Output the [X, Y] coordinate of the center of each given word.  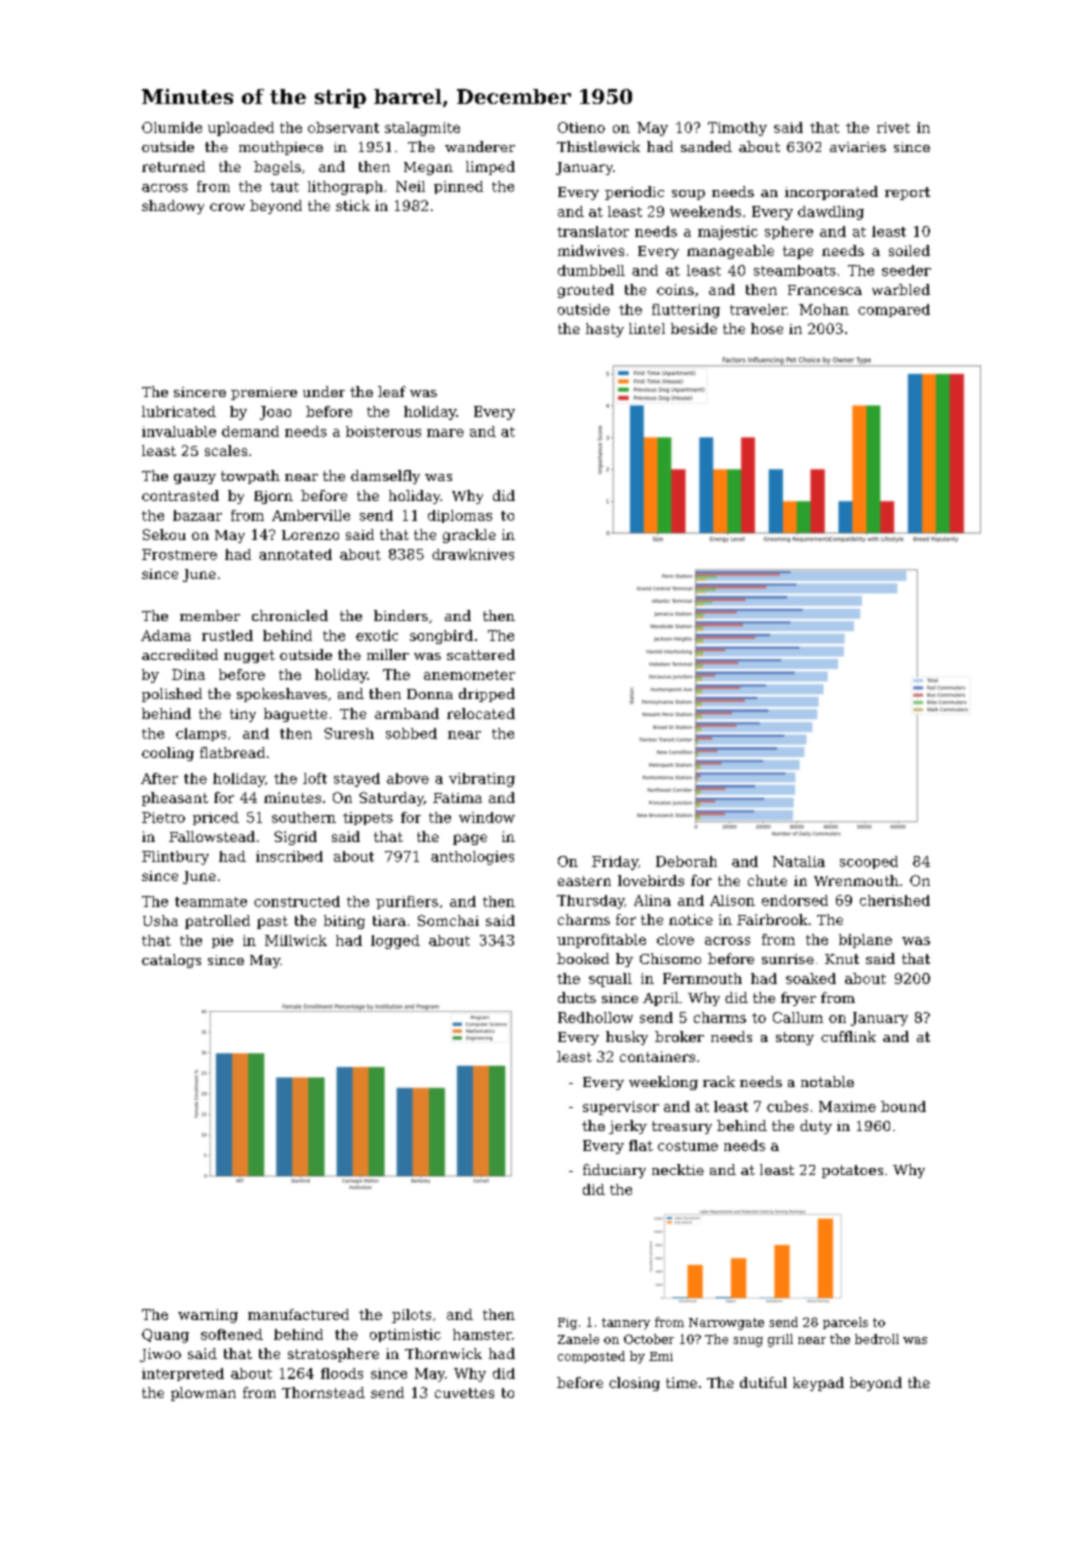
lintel [647, 328]
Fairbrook [772, 919]
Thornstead [323, 1392]
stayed [357, 780]
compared [894, 310]
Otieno [581, 127]
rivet [893, 127]
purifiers [407, 902]
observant [343, 127]
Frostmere [179, 554]
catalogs [171, 961]
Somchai [448, 920]
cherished [895, 900]
